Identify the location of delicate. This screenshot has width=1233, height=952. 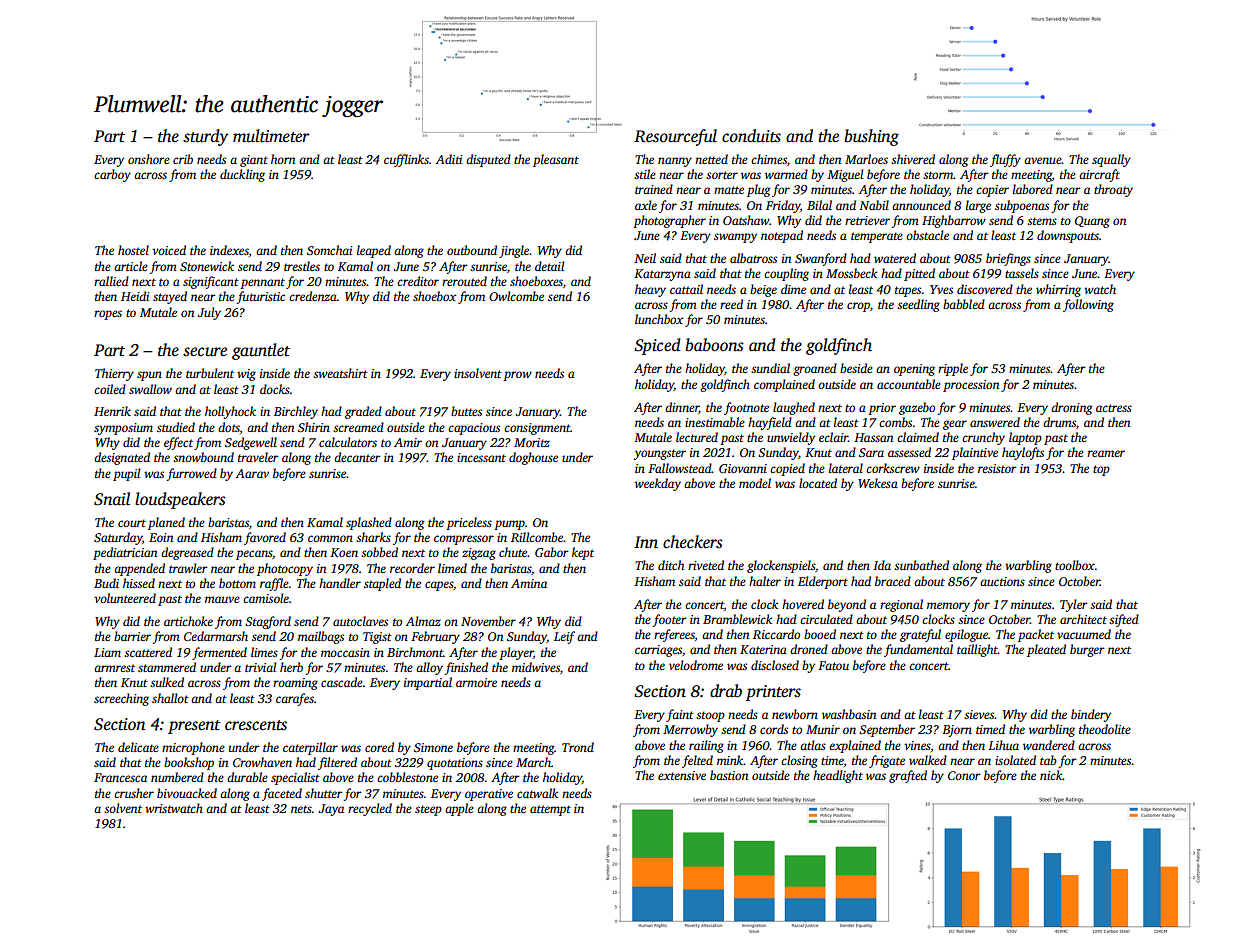
(138, 747).
